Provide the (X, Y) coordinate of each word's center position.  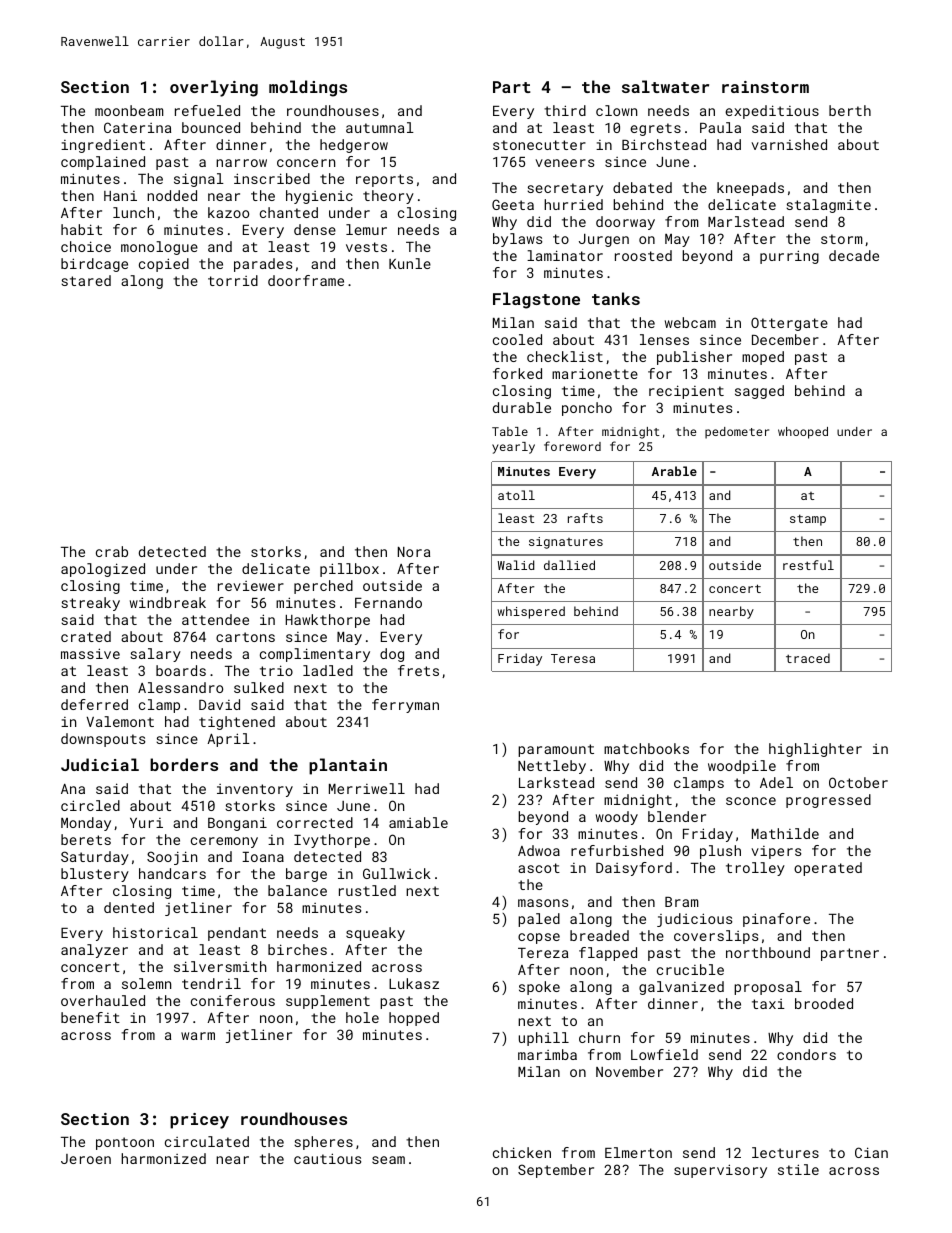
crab (112, 551)
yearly (513, 448)
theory (388, 197)
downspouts (103, 740)
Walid (516, 565)
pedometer (737, 433)
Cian (871, 1152)
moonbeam (129, 110)
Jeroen (86, 1159)
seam (388, 1160)
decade (854, 255)
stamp (808, 520)
